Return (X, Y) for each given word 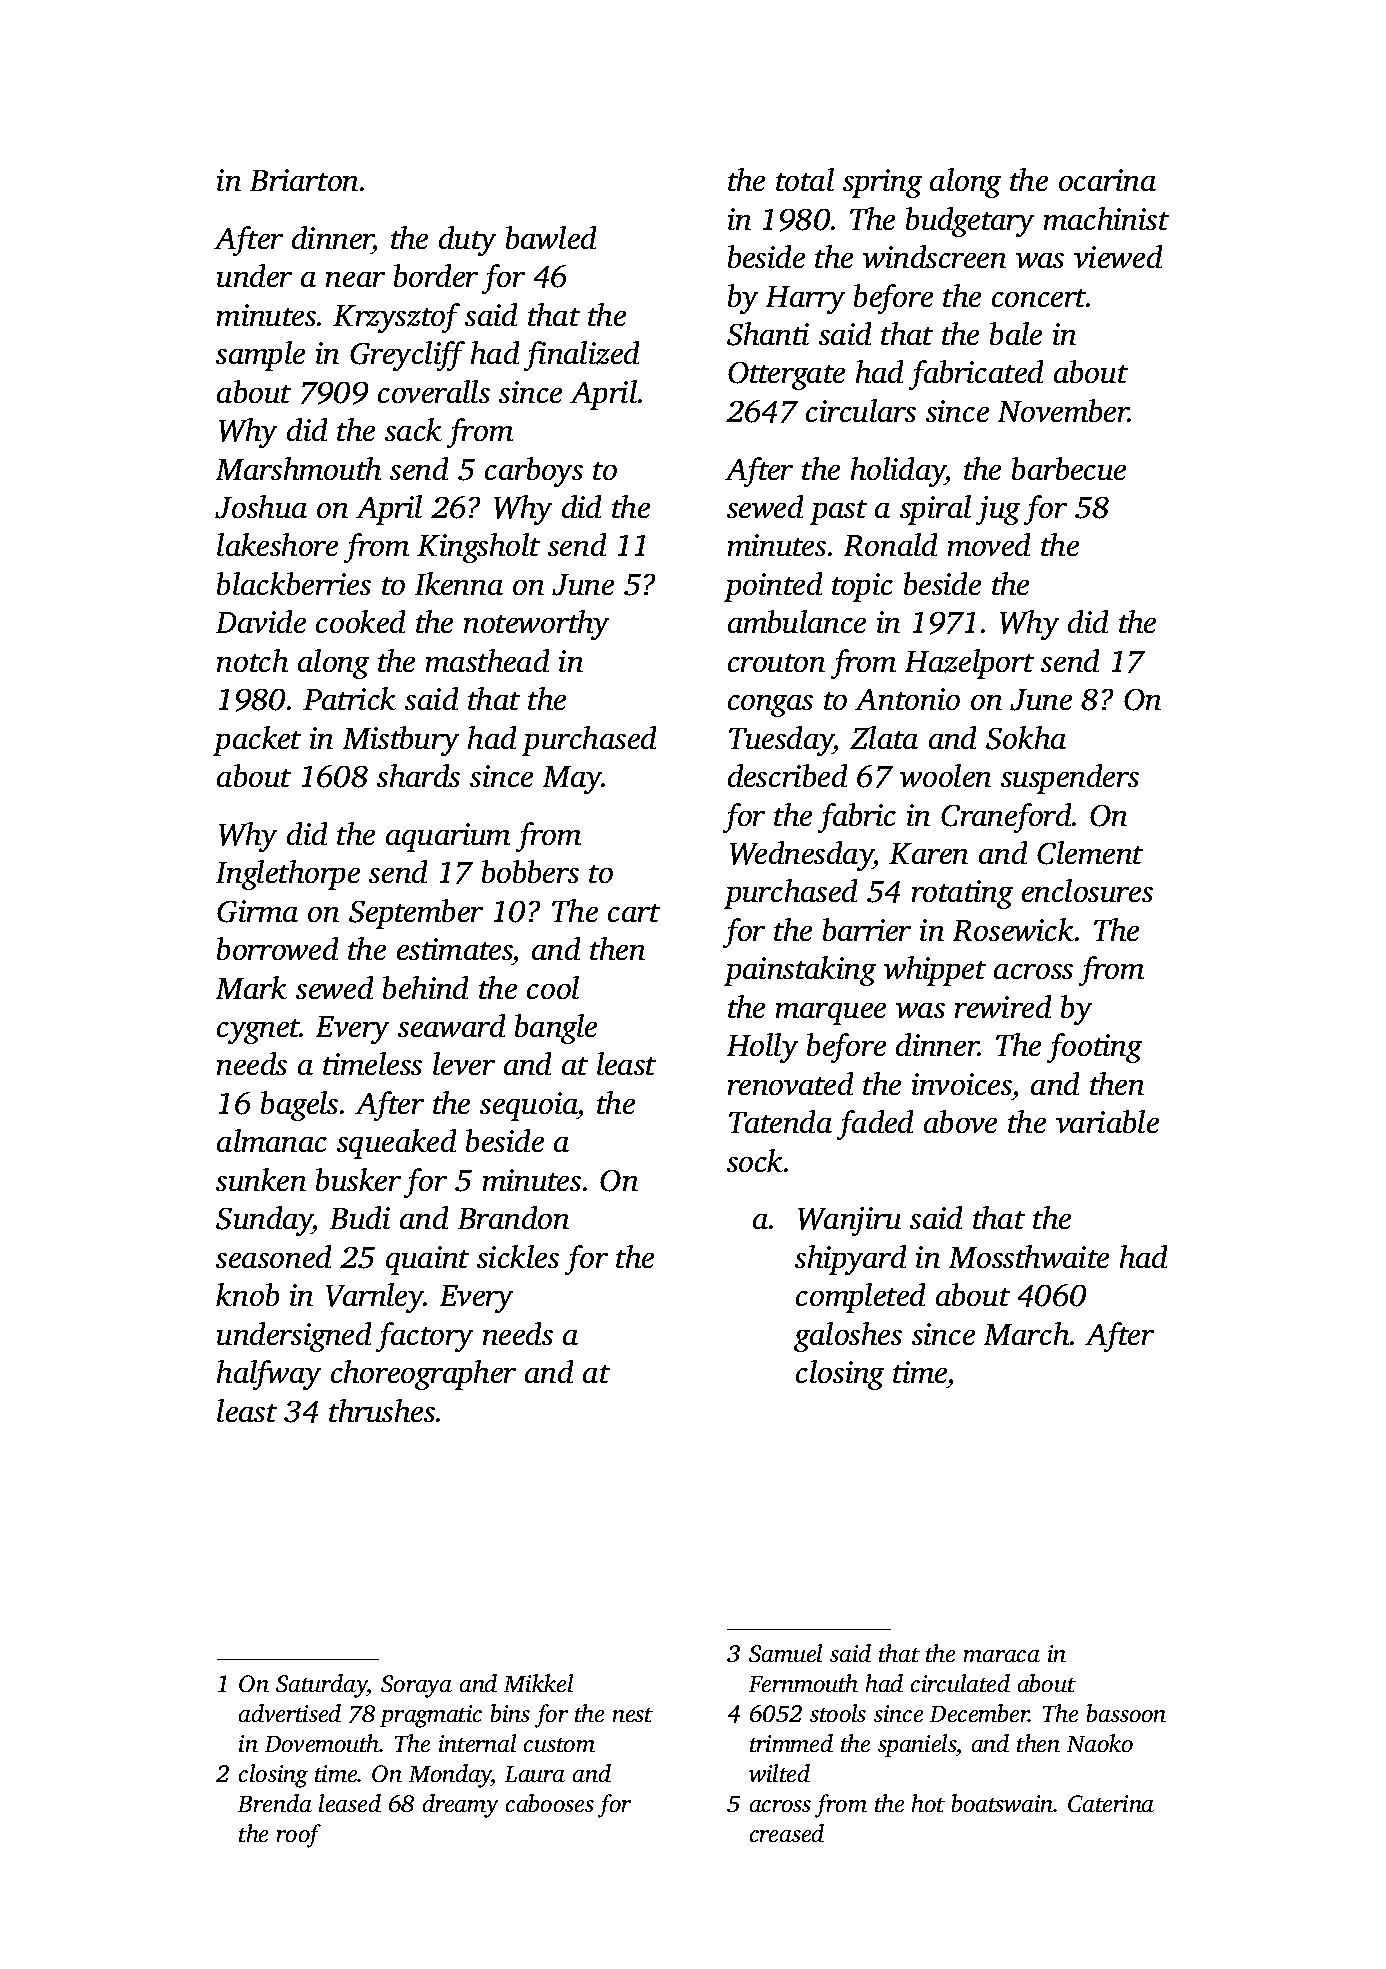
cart (634, 913)
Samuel (785, 1653)
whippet (935, 971)
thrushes (382, 1410)
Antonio (907, 699)
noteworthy (536, 625)
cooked (360, 621)
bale (1016, 333)
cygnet (258, 1031)
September (416, 914)
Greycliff (407, 356)
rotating (962, 894)
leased (350, 1803)
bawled (551, 237)
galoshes (848, 1337)
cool (553, 987)
